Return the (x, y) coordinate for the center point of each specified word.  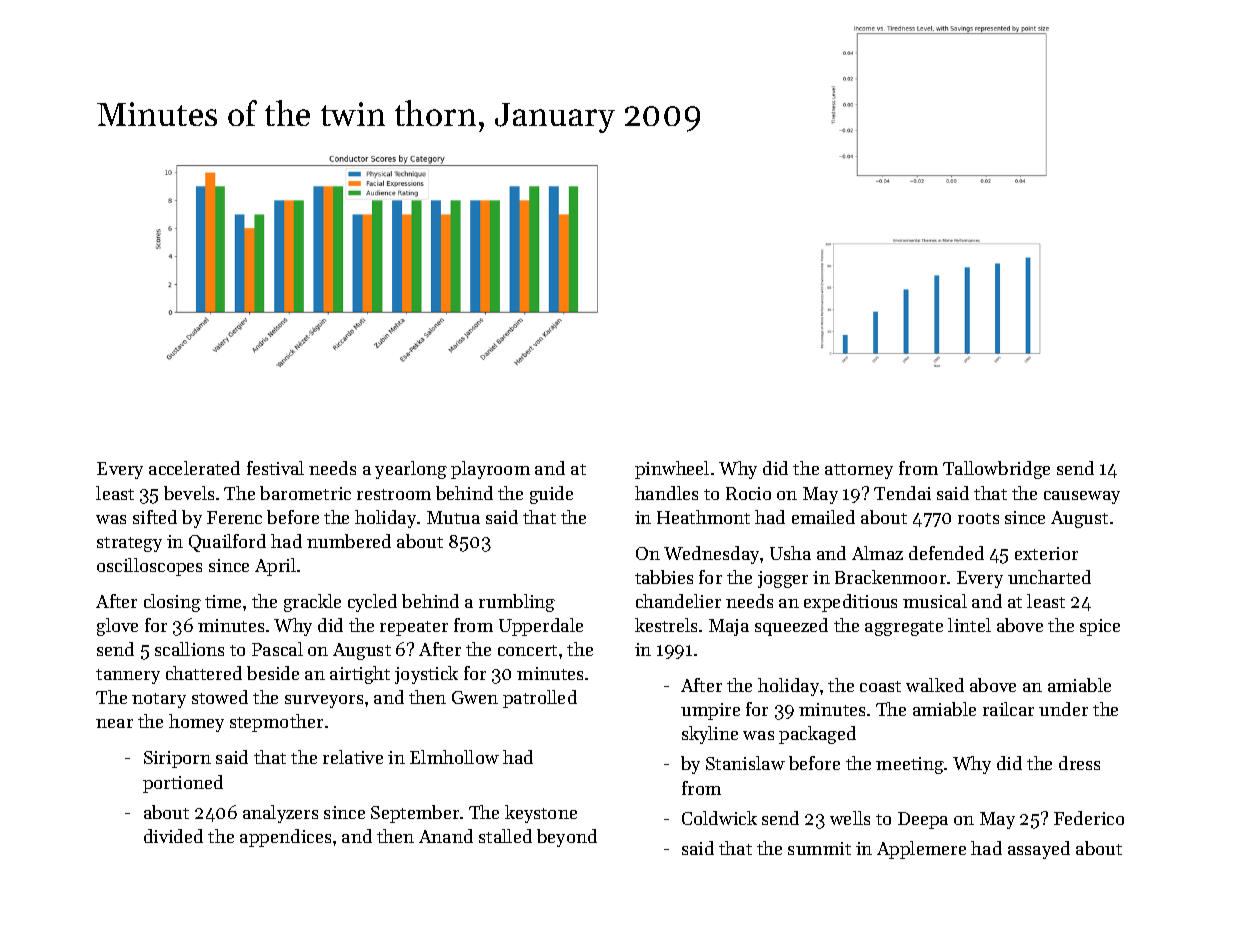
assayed (1039, 850)
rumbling (517, 603)
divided (173, 836)
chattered (204, 673)
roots (978, 518)
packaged (817, 735)
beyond (567, 838)
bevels (189, 493)
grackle (312, 603)
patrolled (540, 699)
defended (946, 553)
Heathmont (703, 517)
